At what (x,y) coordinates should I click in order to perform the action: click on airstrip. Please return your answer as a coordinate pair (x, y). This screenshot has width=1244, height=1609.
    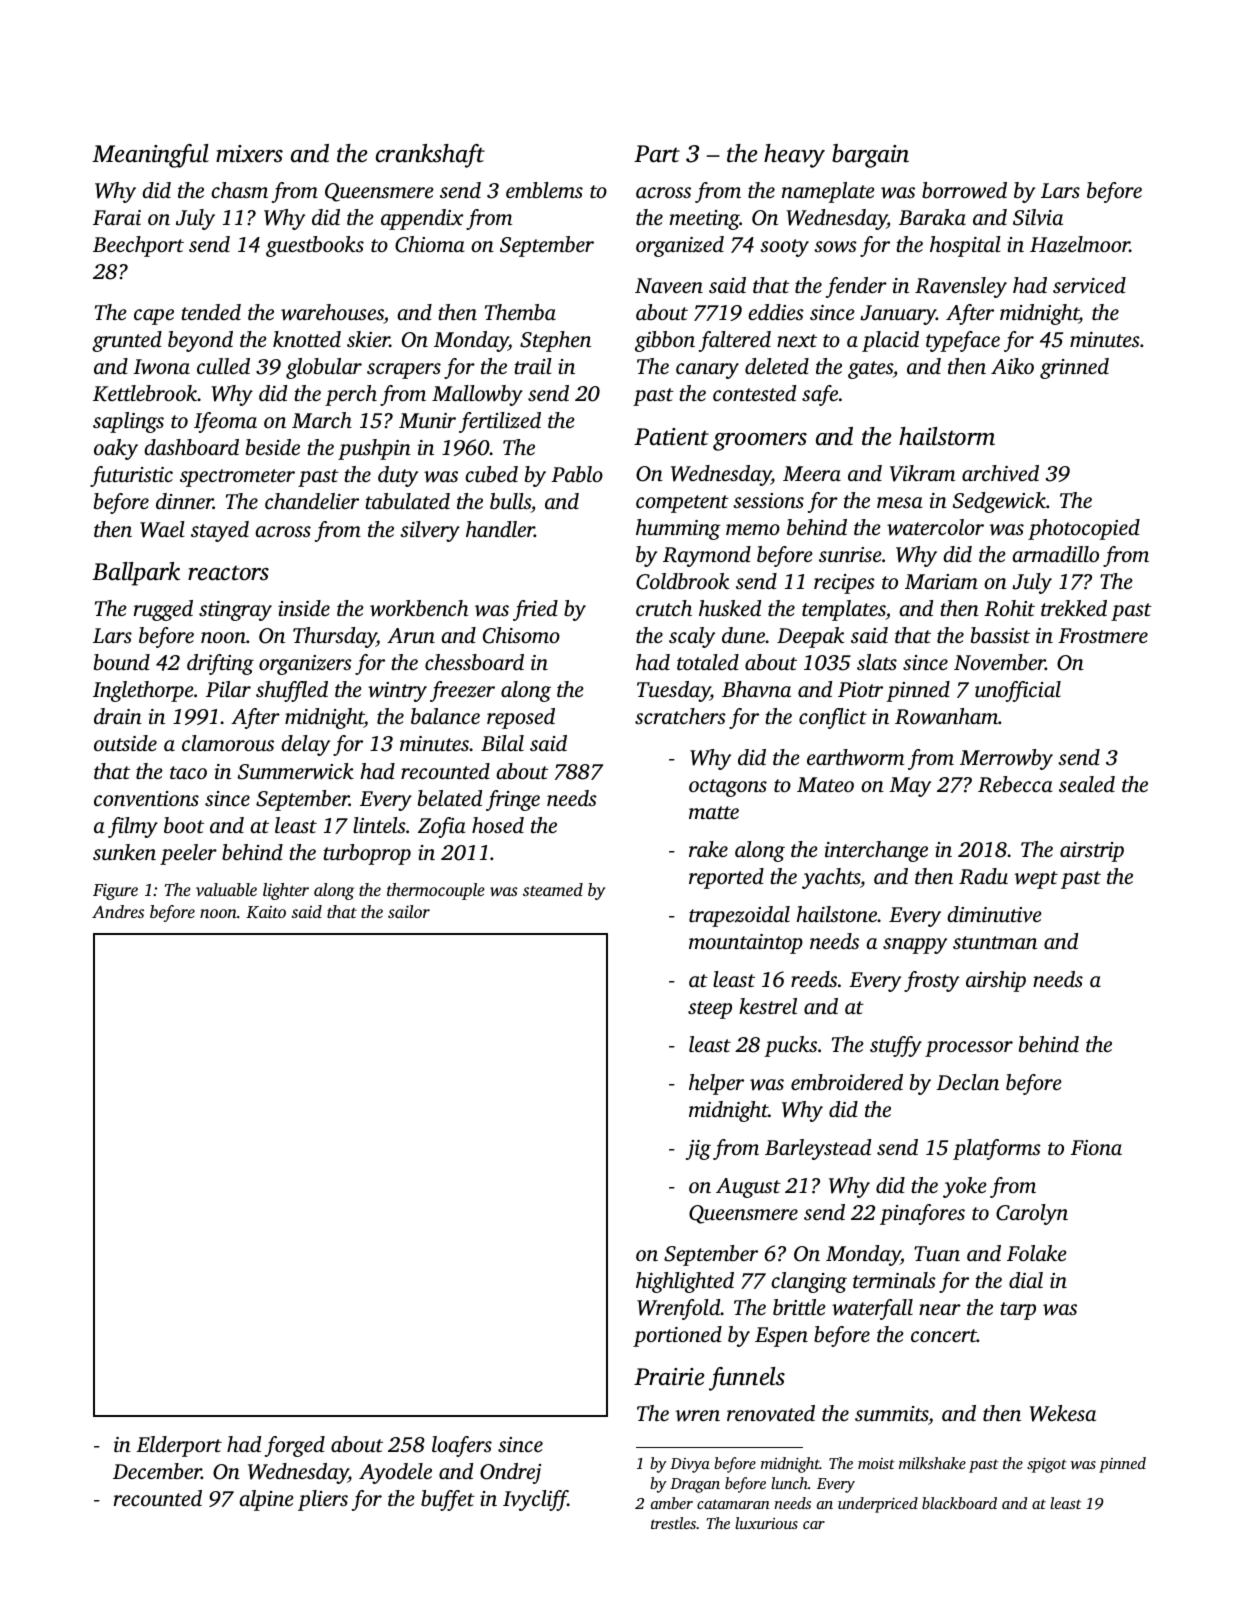
    Looking at the image, I should click on (1092, 852).
